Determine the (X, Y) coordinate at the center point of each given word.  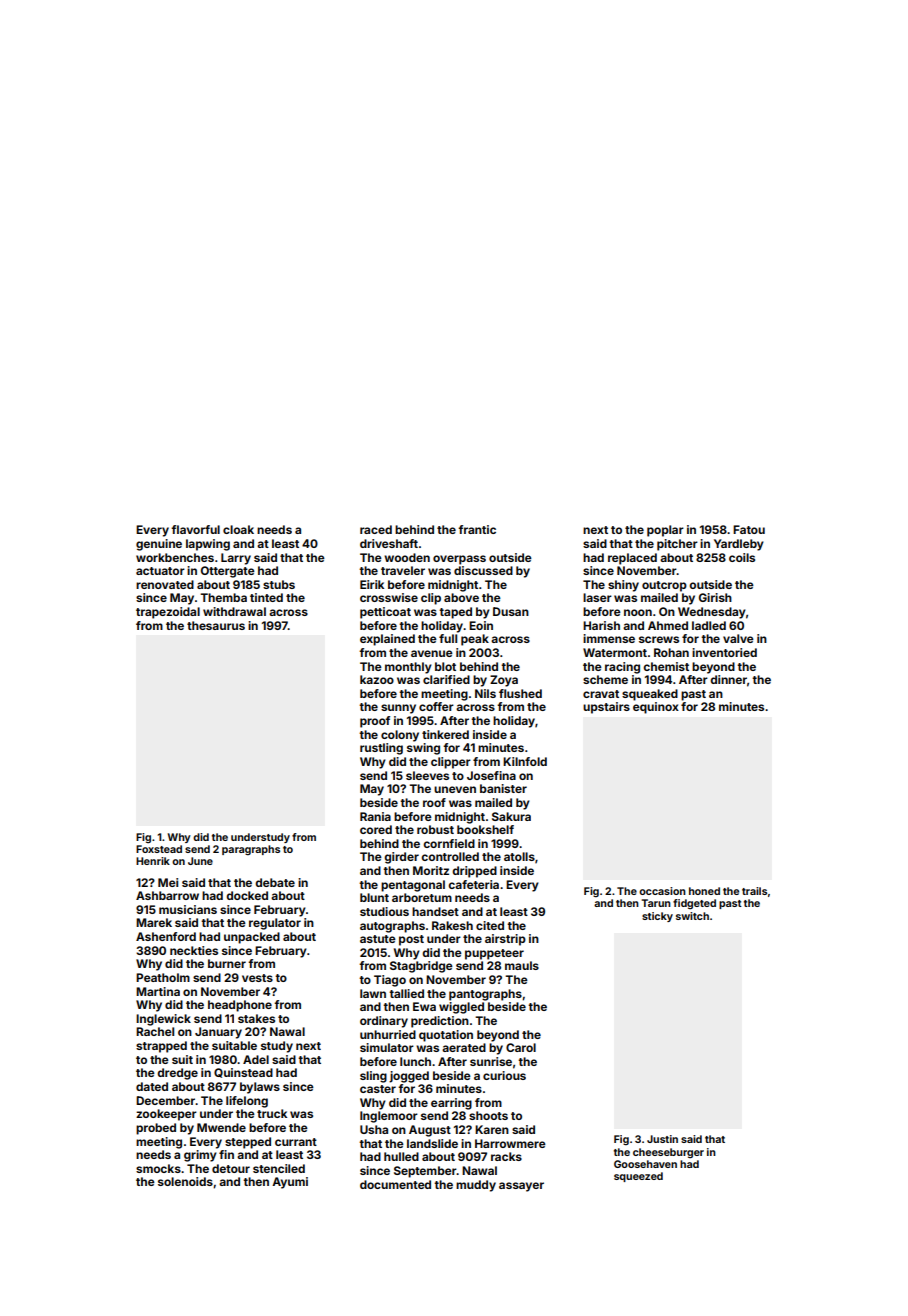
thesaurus (216, 625)
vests (257, 978)
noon (638, 612)
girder (401, 858)
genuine (159, 545)
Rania (375, 816)
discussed (483, 570)
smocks (158, 1168)
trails (754, 891)
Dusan (511, 611)
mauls (522, 965)
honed (704, 891)
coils (742, 557)
